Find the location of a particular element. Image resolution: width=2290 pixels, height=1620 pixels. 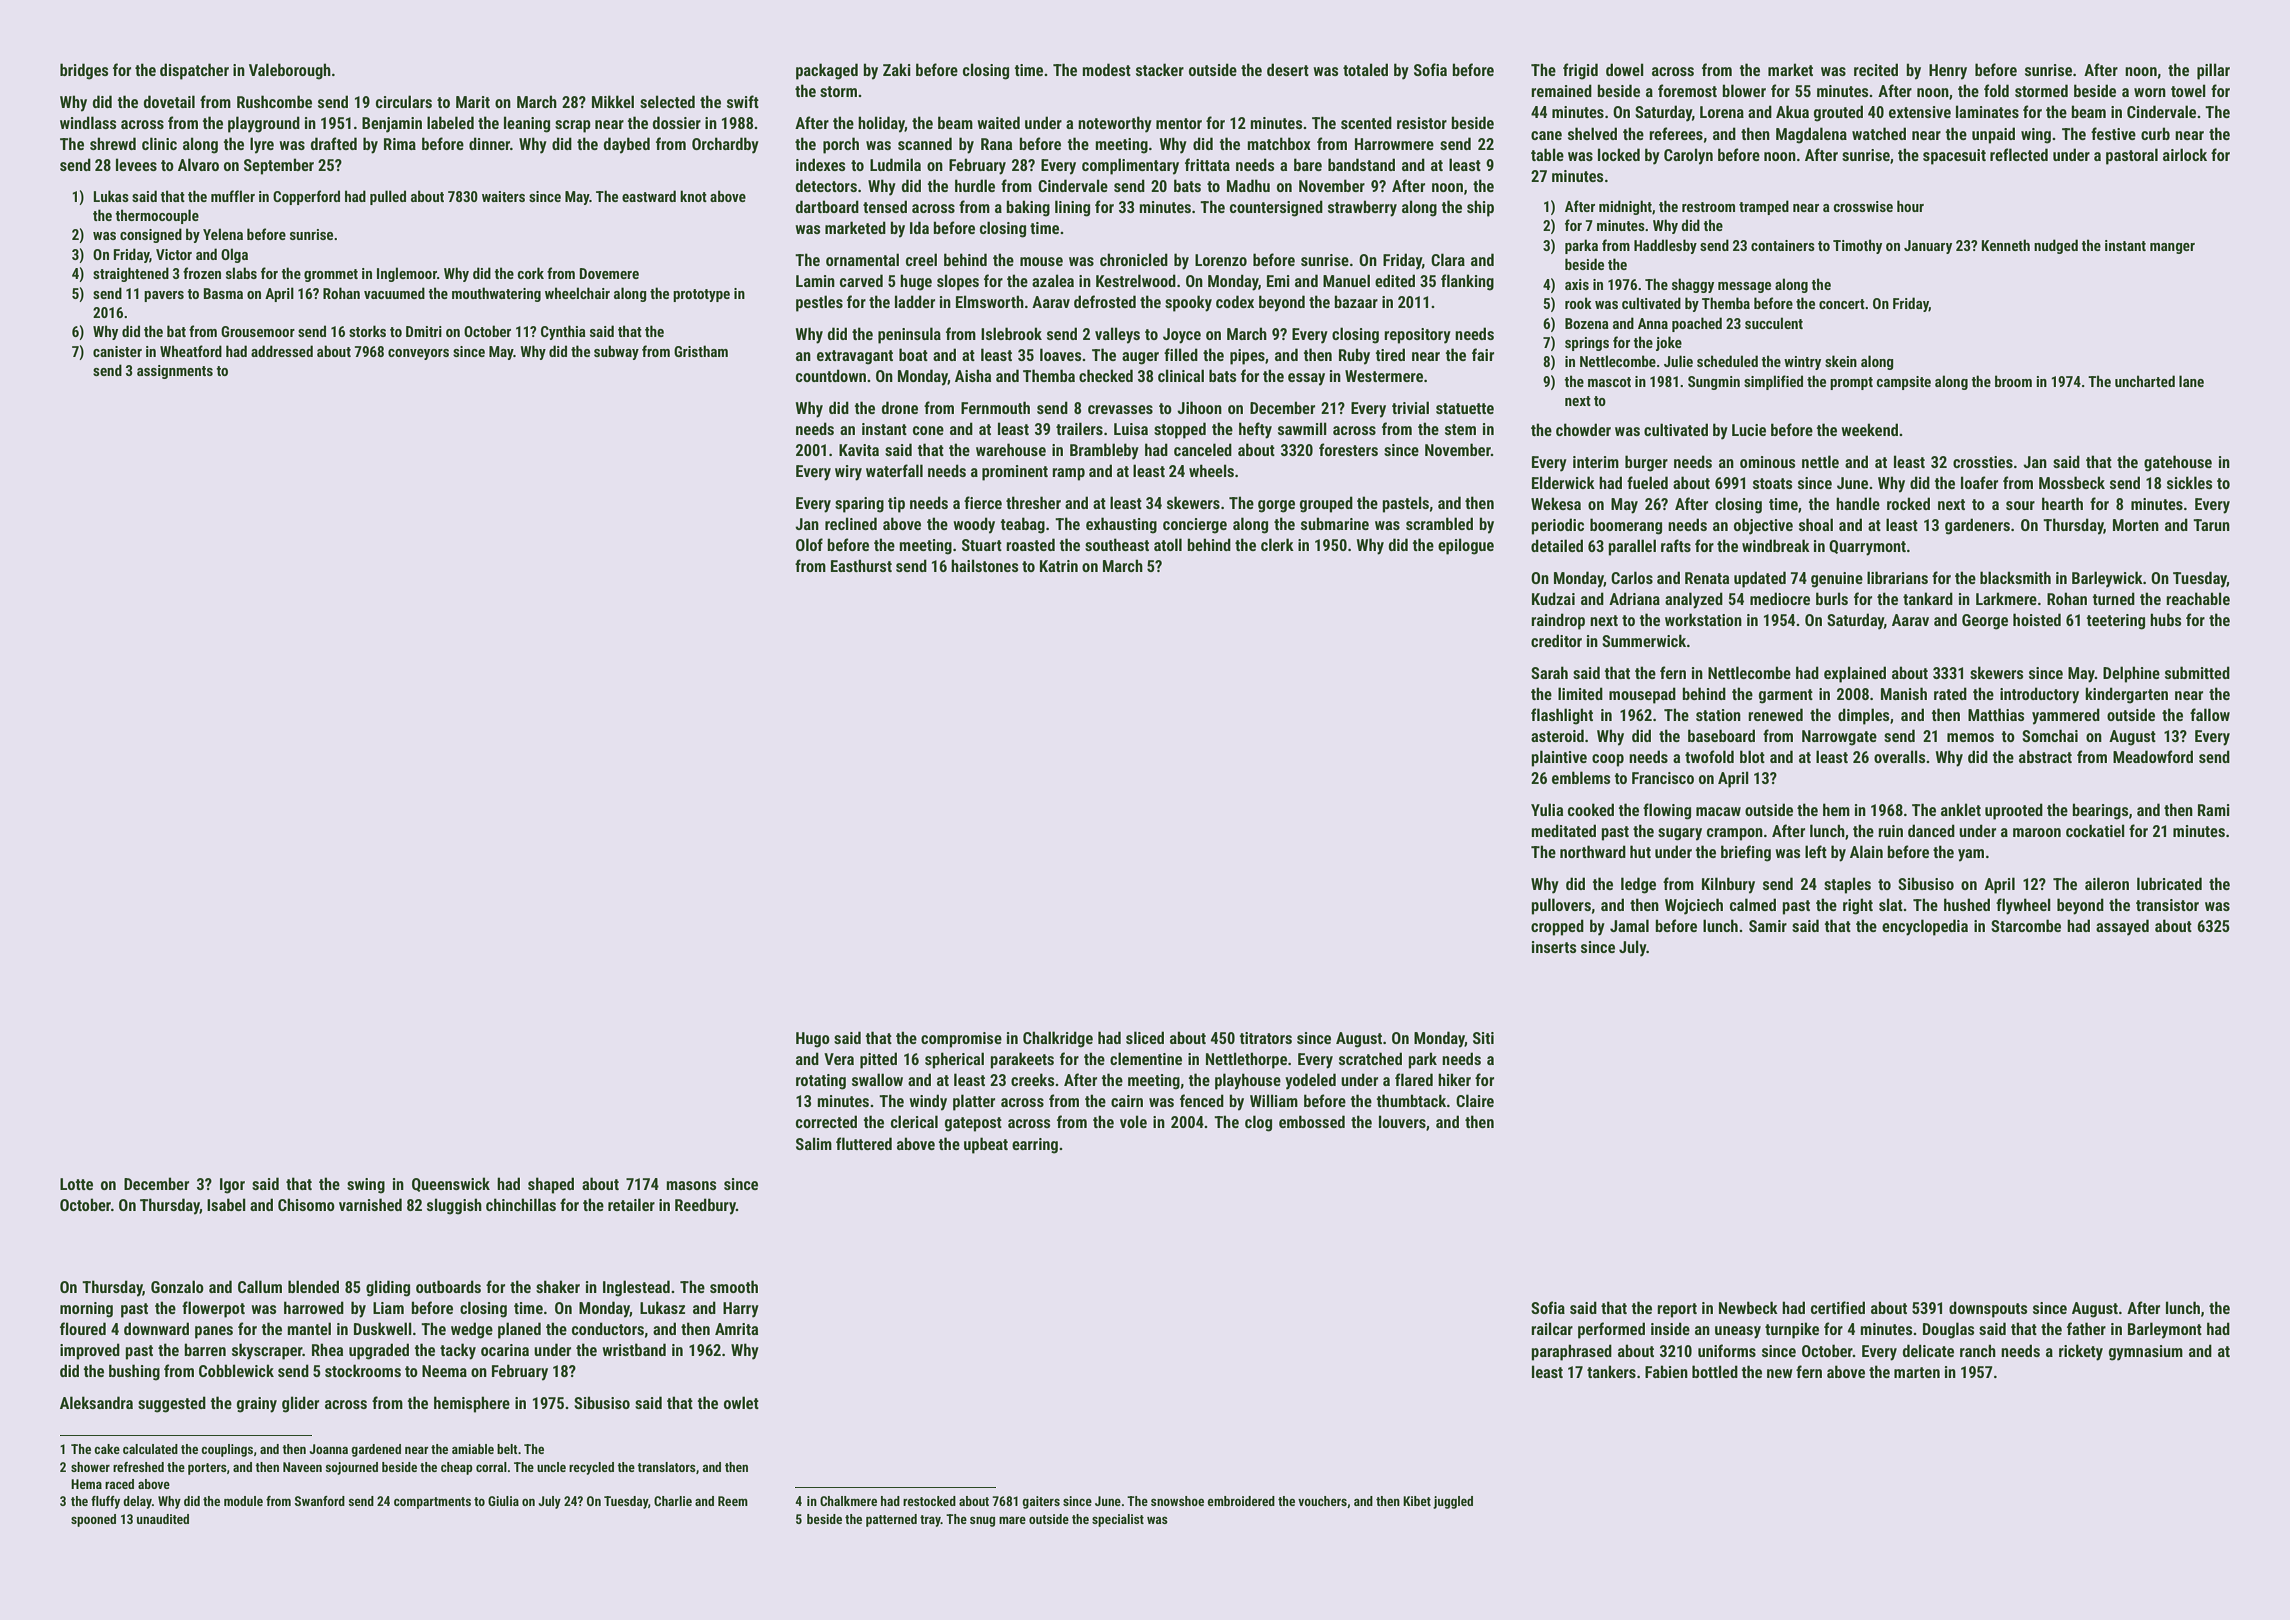

Easthurst is located at coordinates (861, 565).
